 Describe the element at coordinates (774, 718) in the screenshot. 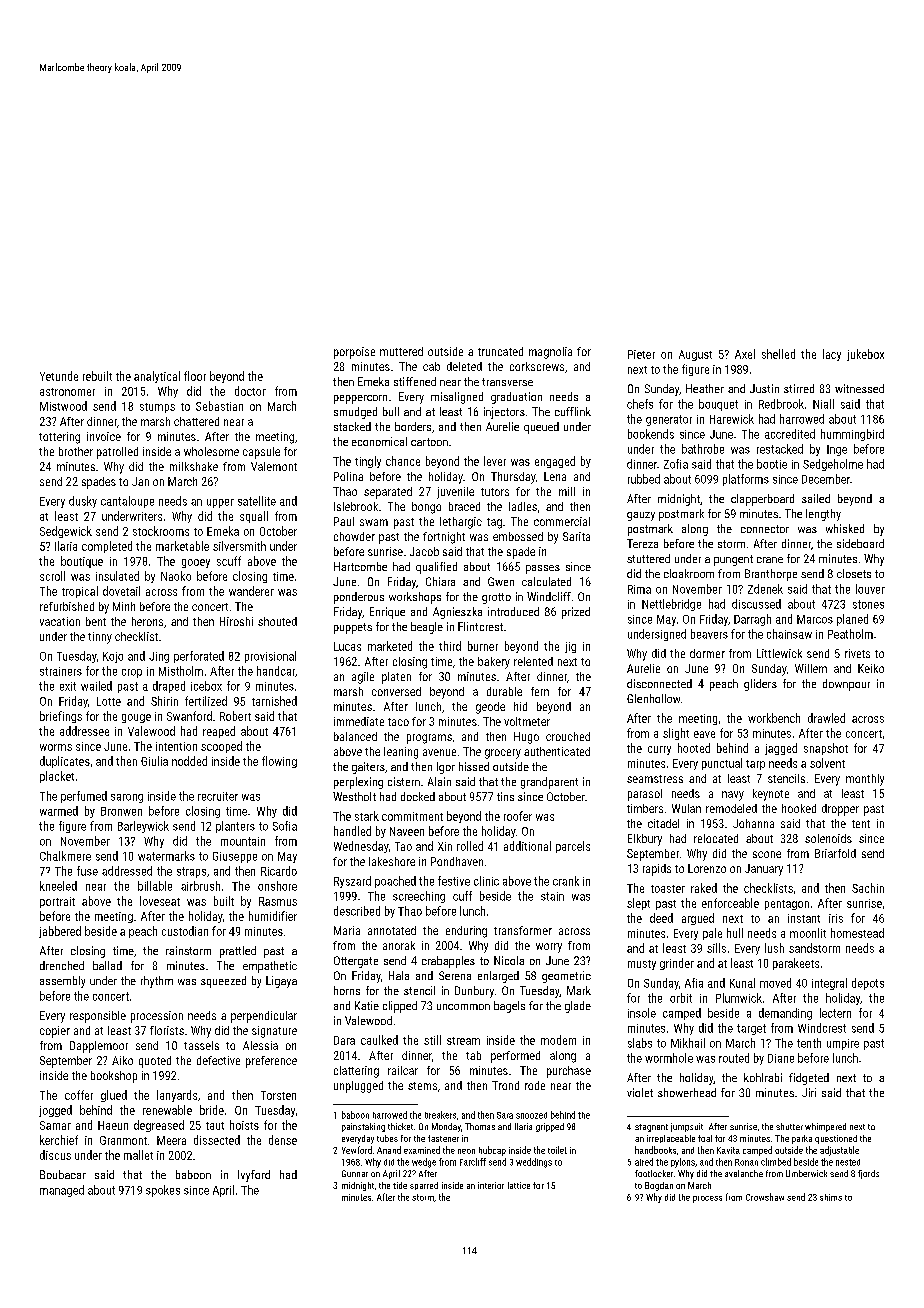

I see `workbench` at that location.
